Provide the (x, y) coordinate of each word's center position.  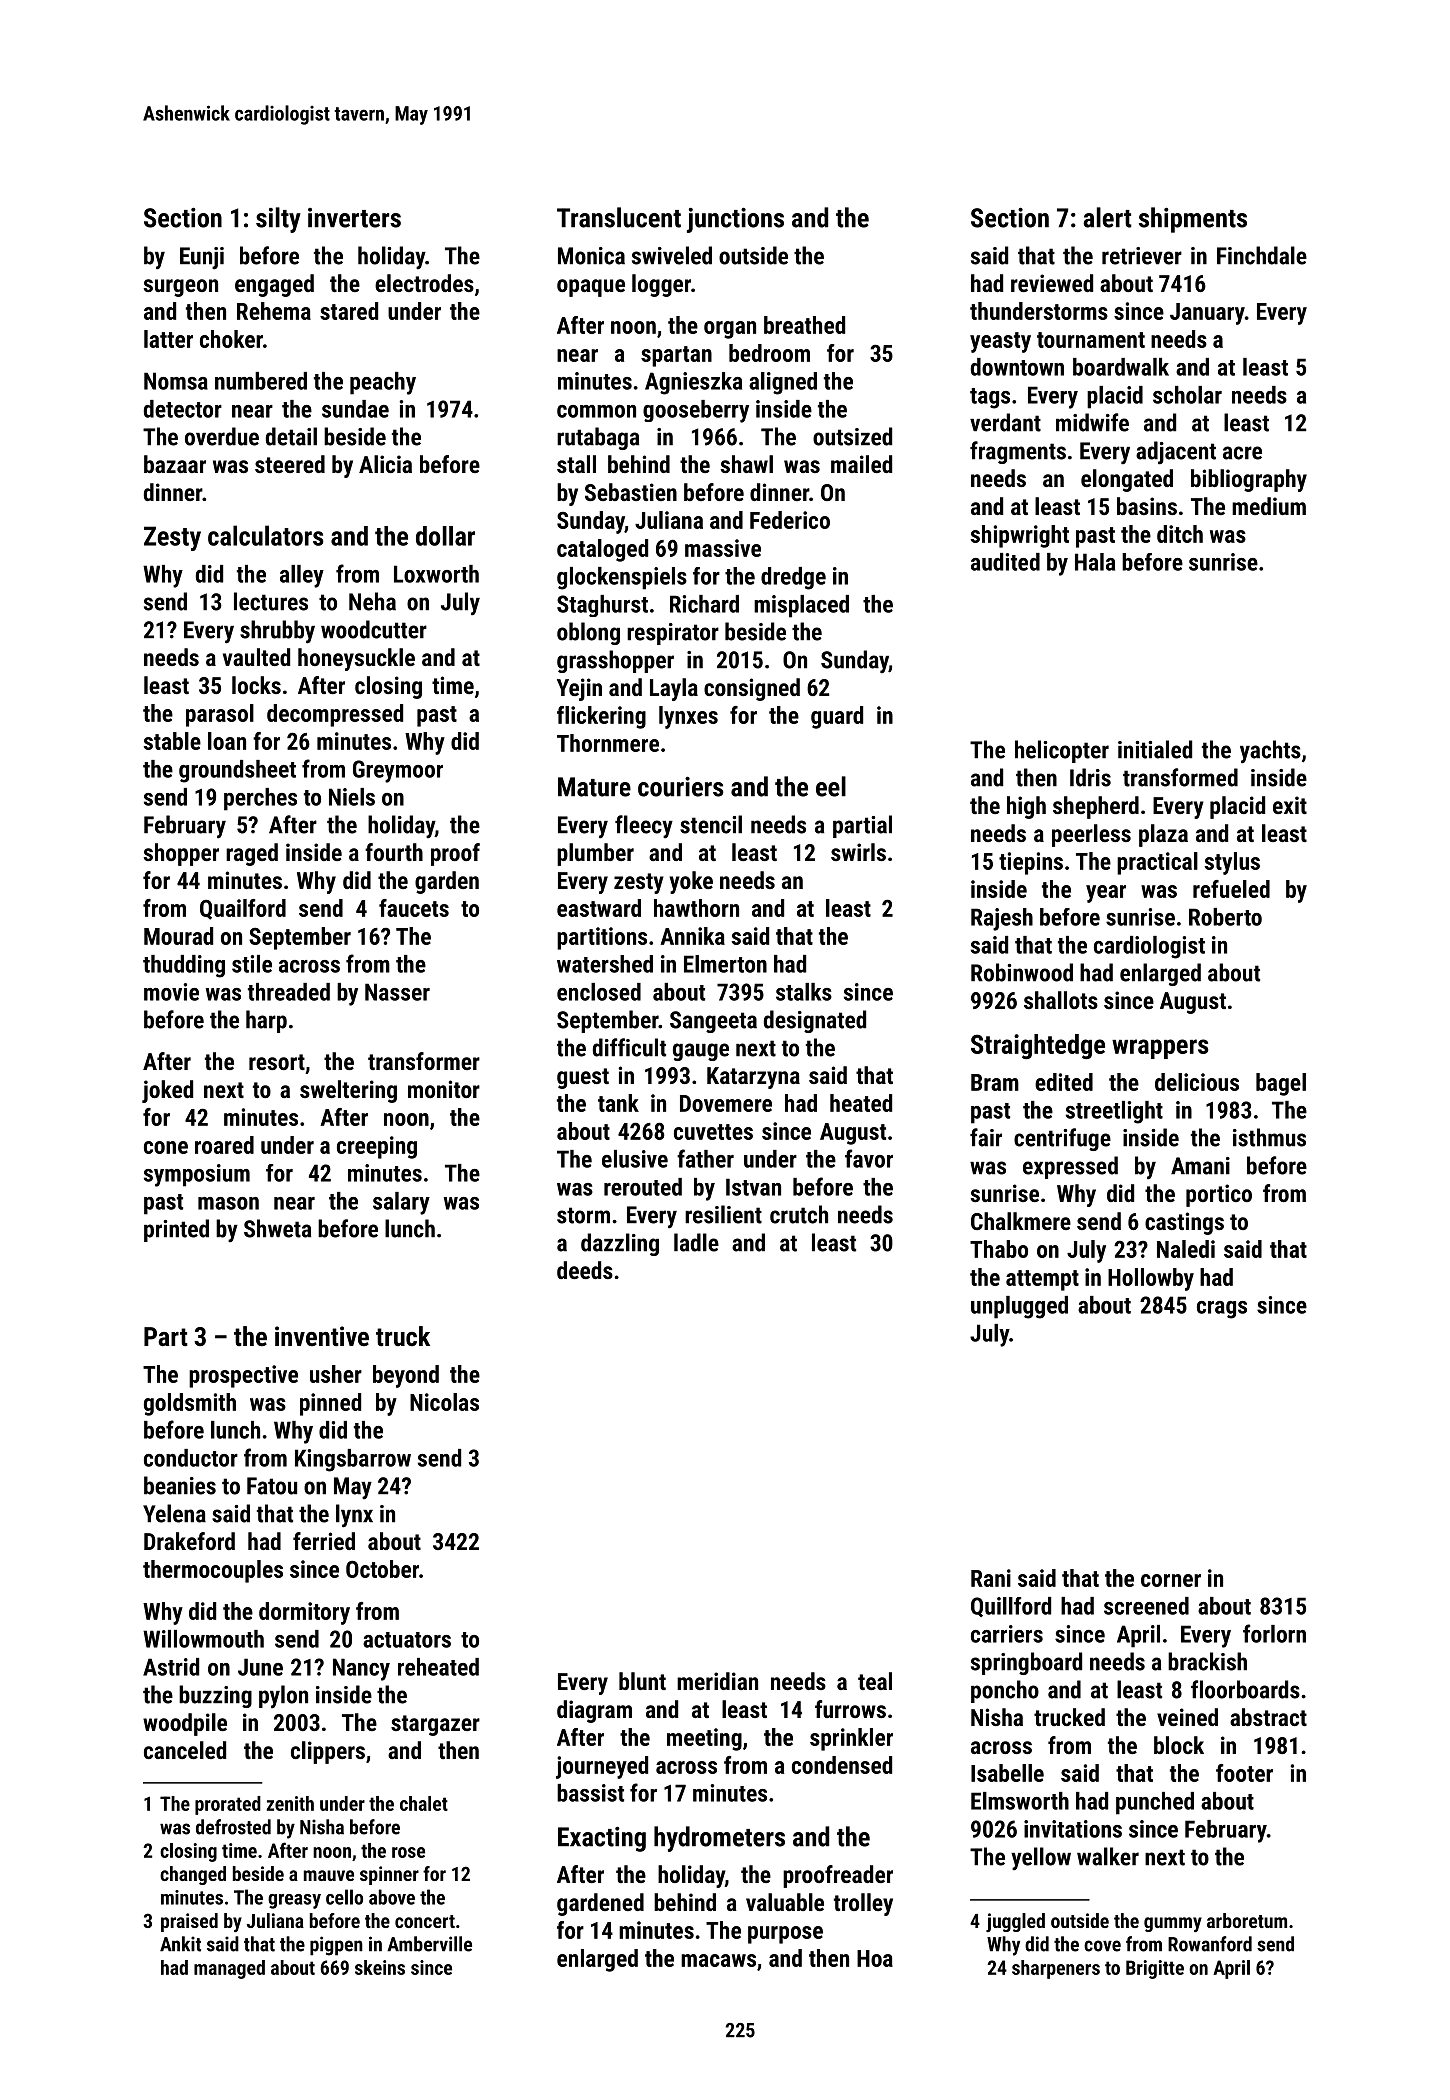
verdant (1005, 422)
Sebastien (631, 492)
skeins (380, 1967)
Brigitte (1155, 1969)
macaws (718, 1960)
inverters (354, 218)
